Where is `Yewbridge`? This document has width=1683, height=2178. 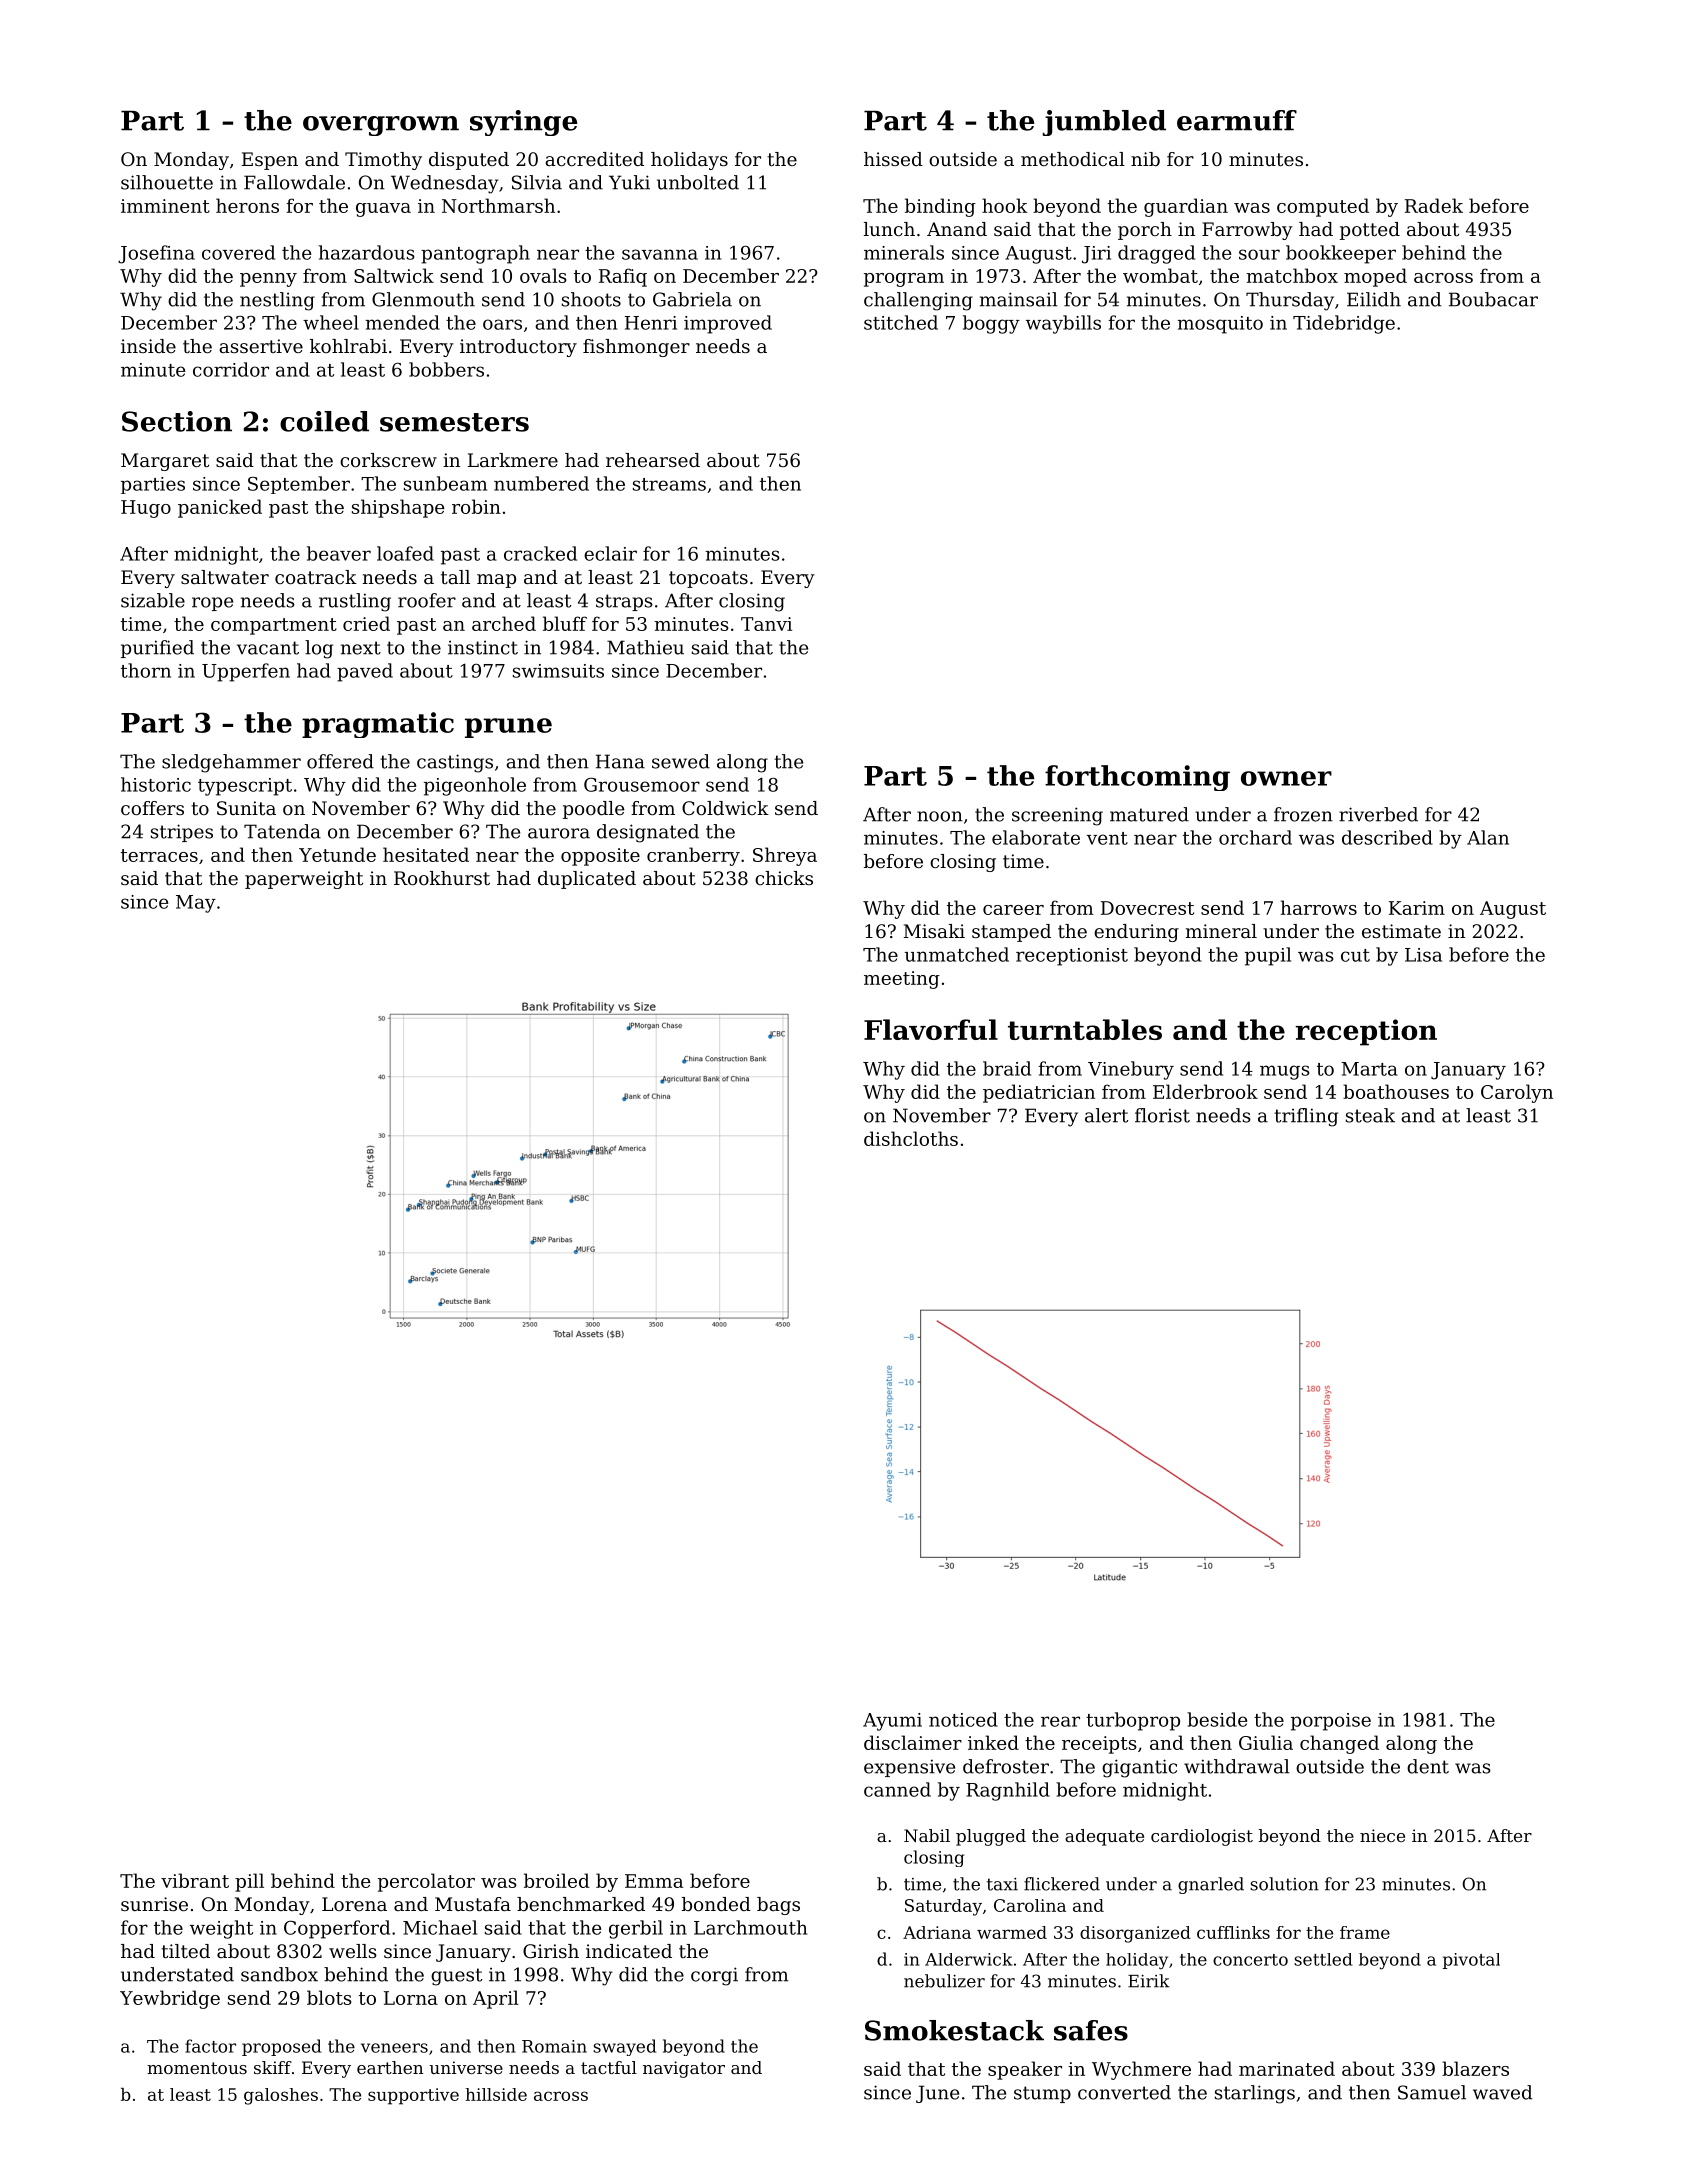
Yewbridge is located at coordinates (170, 1999).
